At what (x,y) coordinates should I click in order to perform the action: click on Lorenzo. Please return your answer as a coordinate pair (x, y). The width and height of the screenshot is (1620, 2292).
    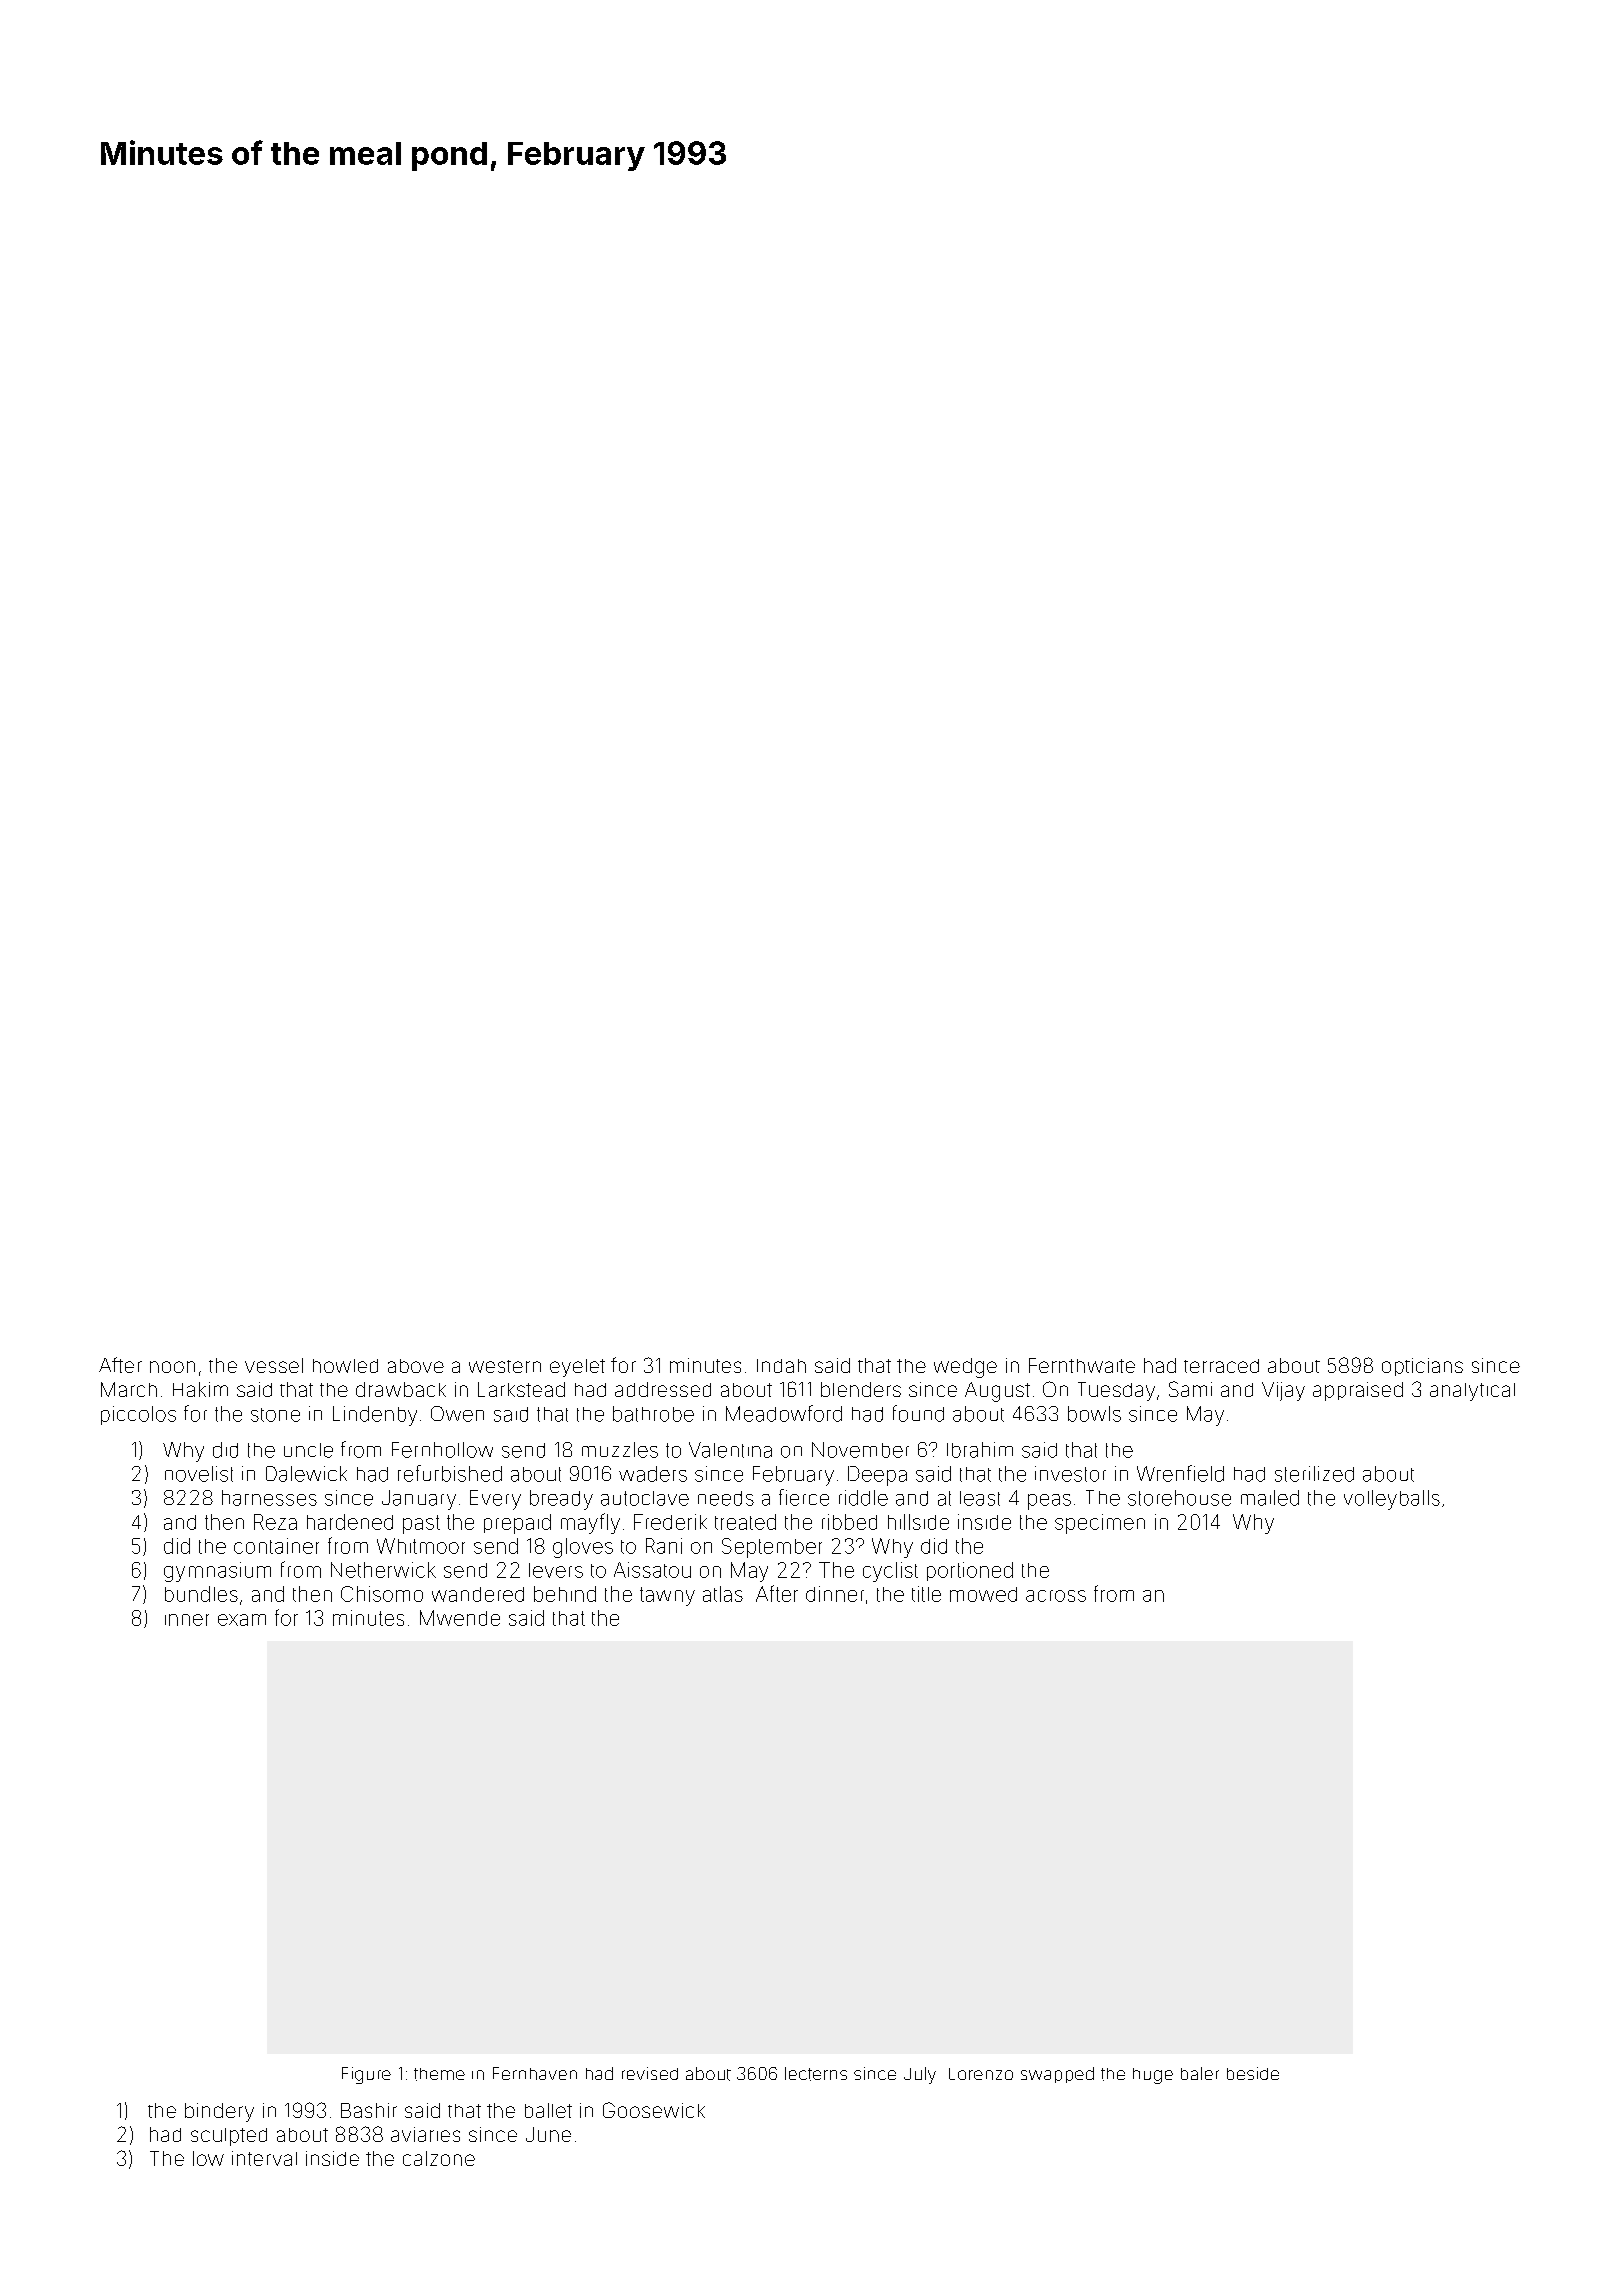
    Looking at the image, I should click on (981, 2074).
